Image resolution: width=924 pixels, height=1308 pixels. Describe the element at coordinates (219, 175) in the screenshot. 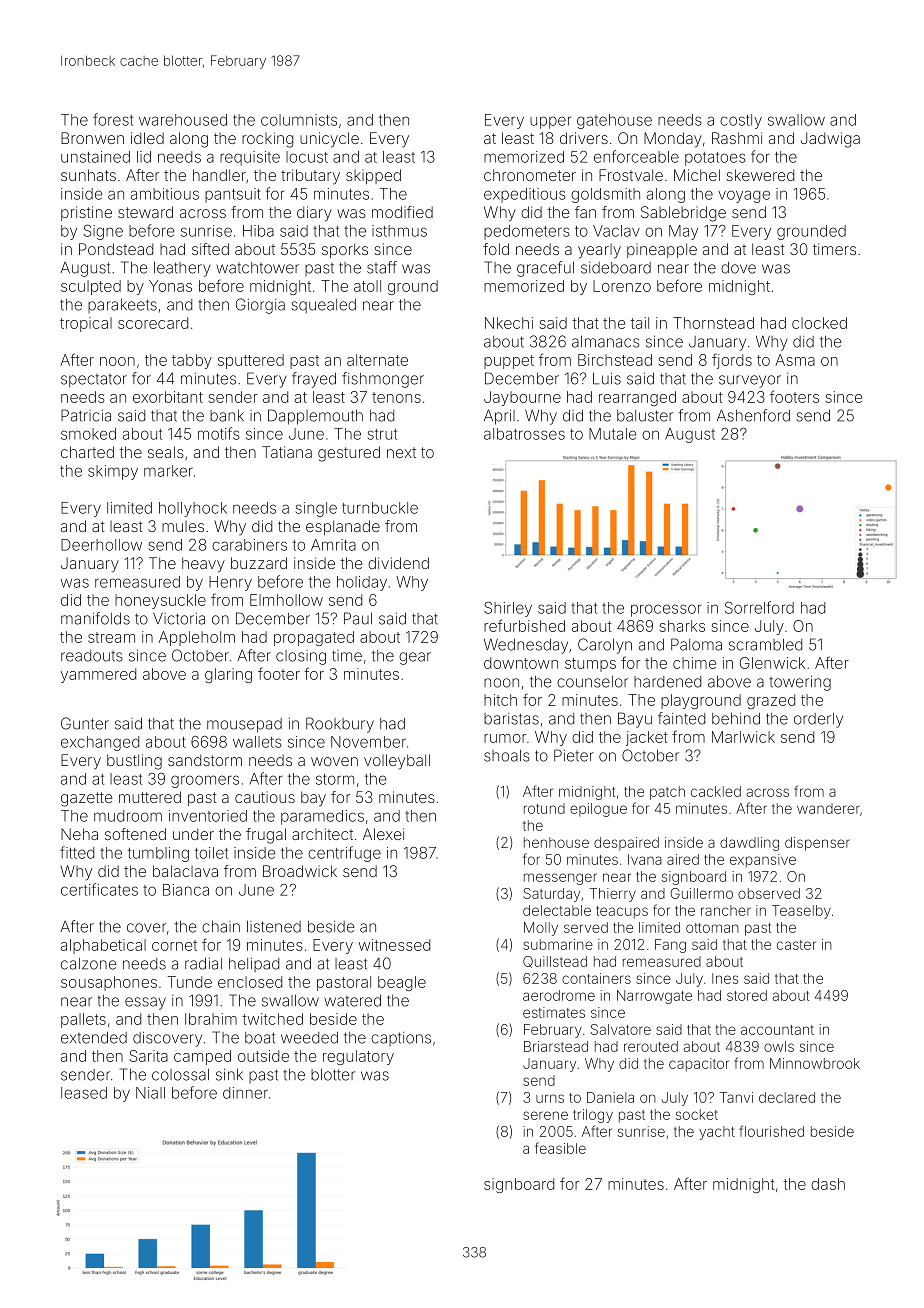

I see `handler` at that location.
